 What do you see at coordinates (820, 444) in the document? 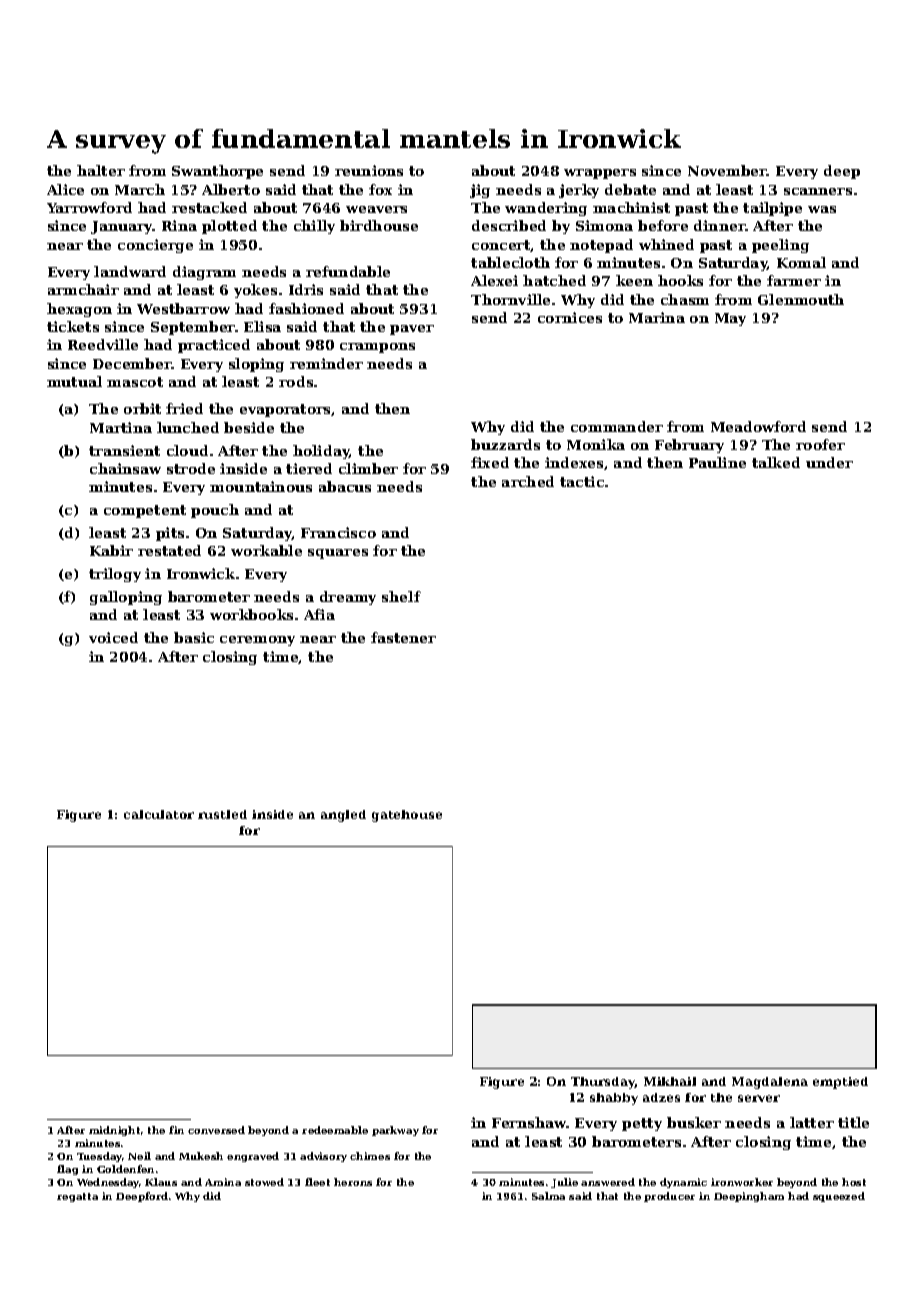
I see `roofer` at bounding box center [820, 444].
